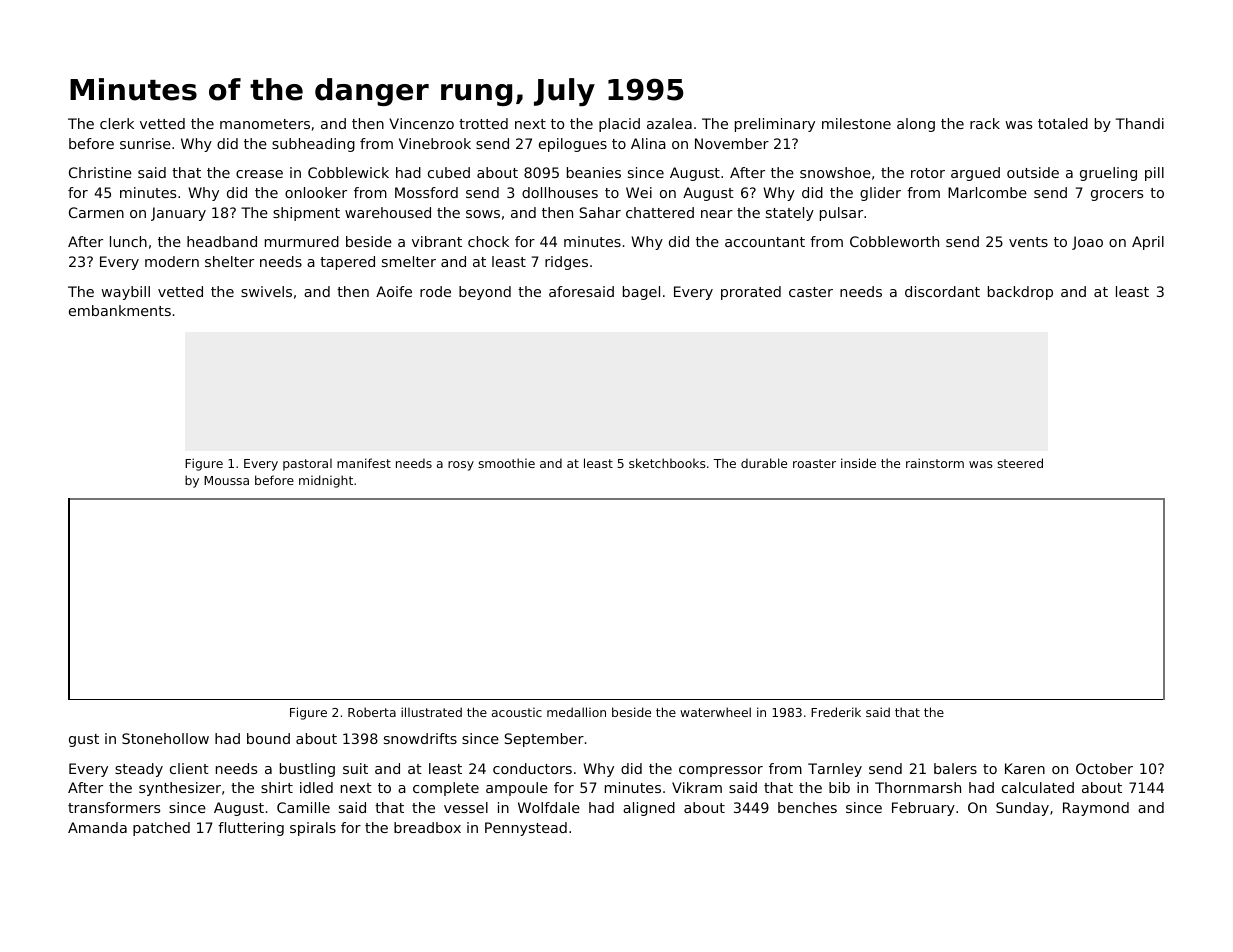 Image resolution: width=1233 pixels, height=952 pixels. What do you see at coordinates (506, 463) in the screenshot?
I see `smoothie` at bounding box center [506, 463].
